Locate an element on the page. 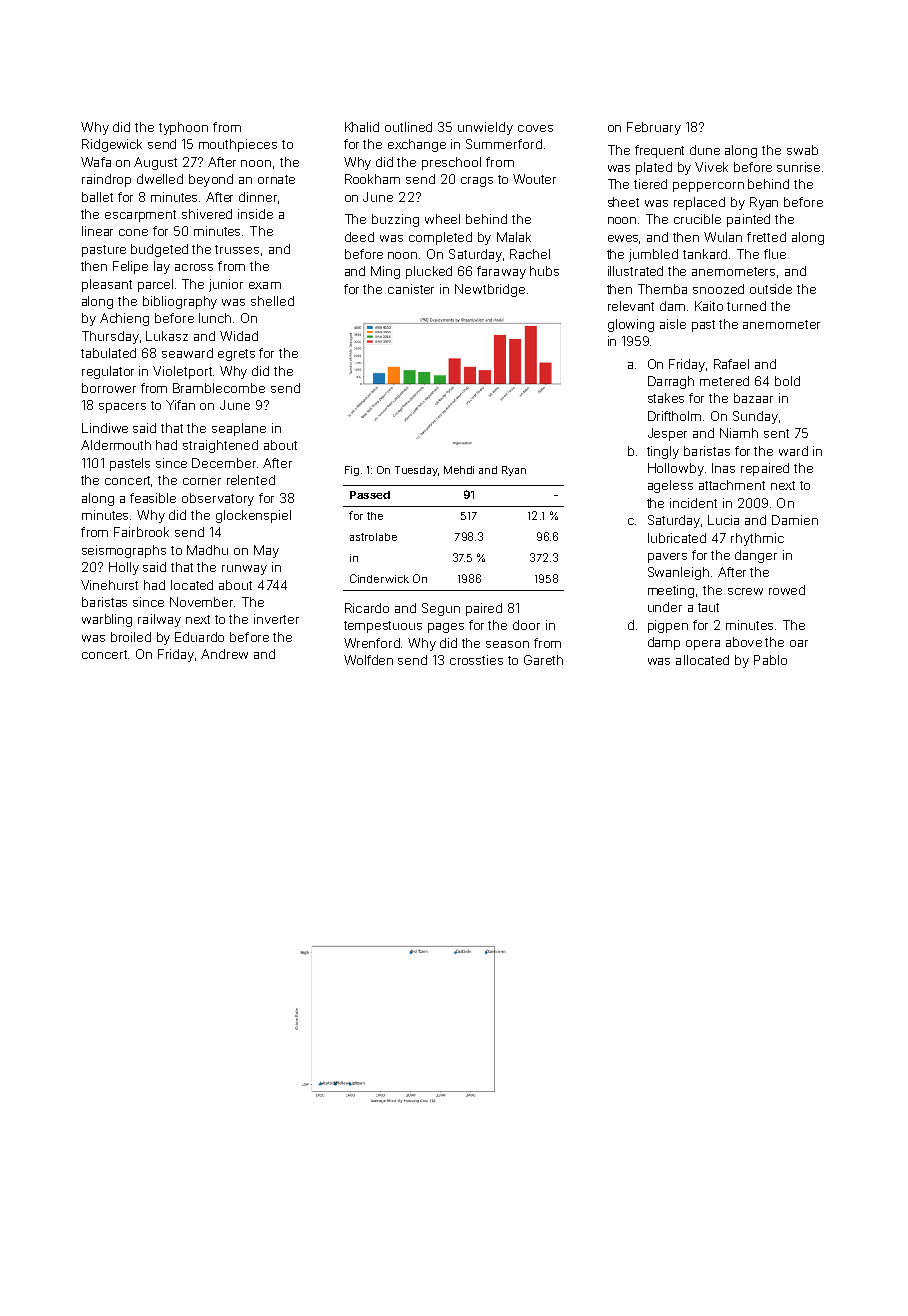  runway is located at coordinates (244, 570).
